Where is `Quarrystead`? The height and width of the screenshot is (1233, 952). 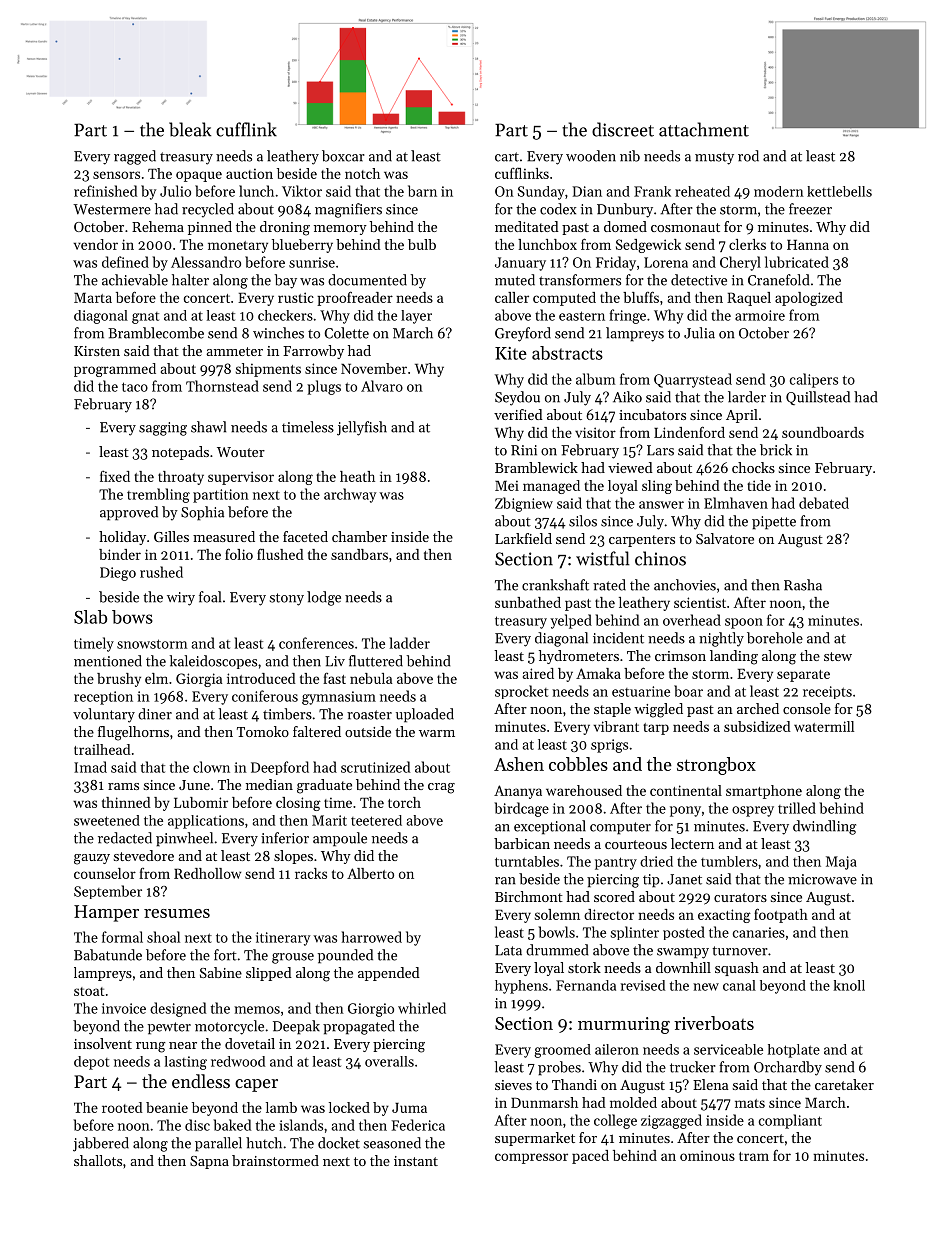
Quarrystead is located at coordinates (693, 380).
